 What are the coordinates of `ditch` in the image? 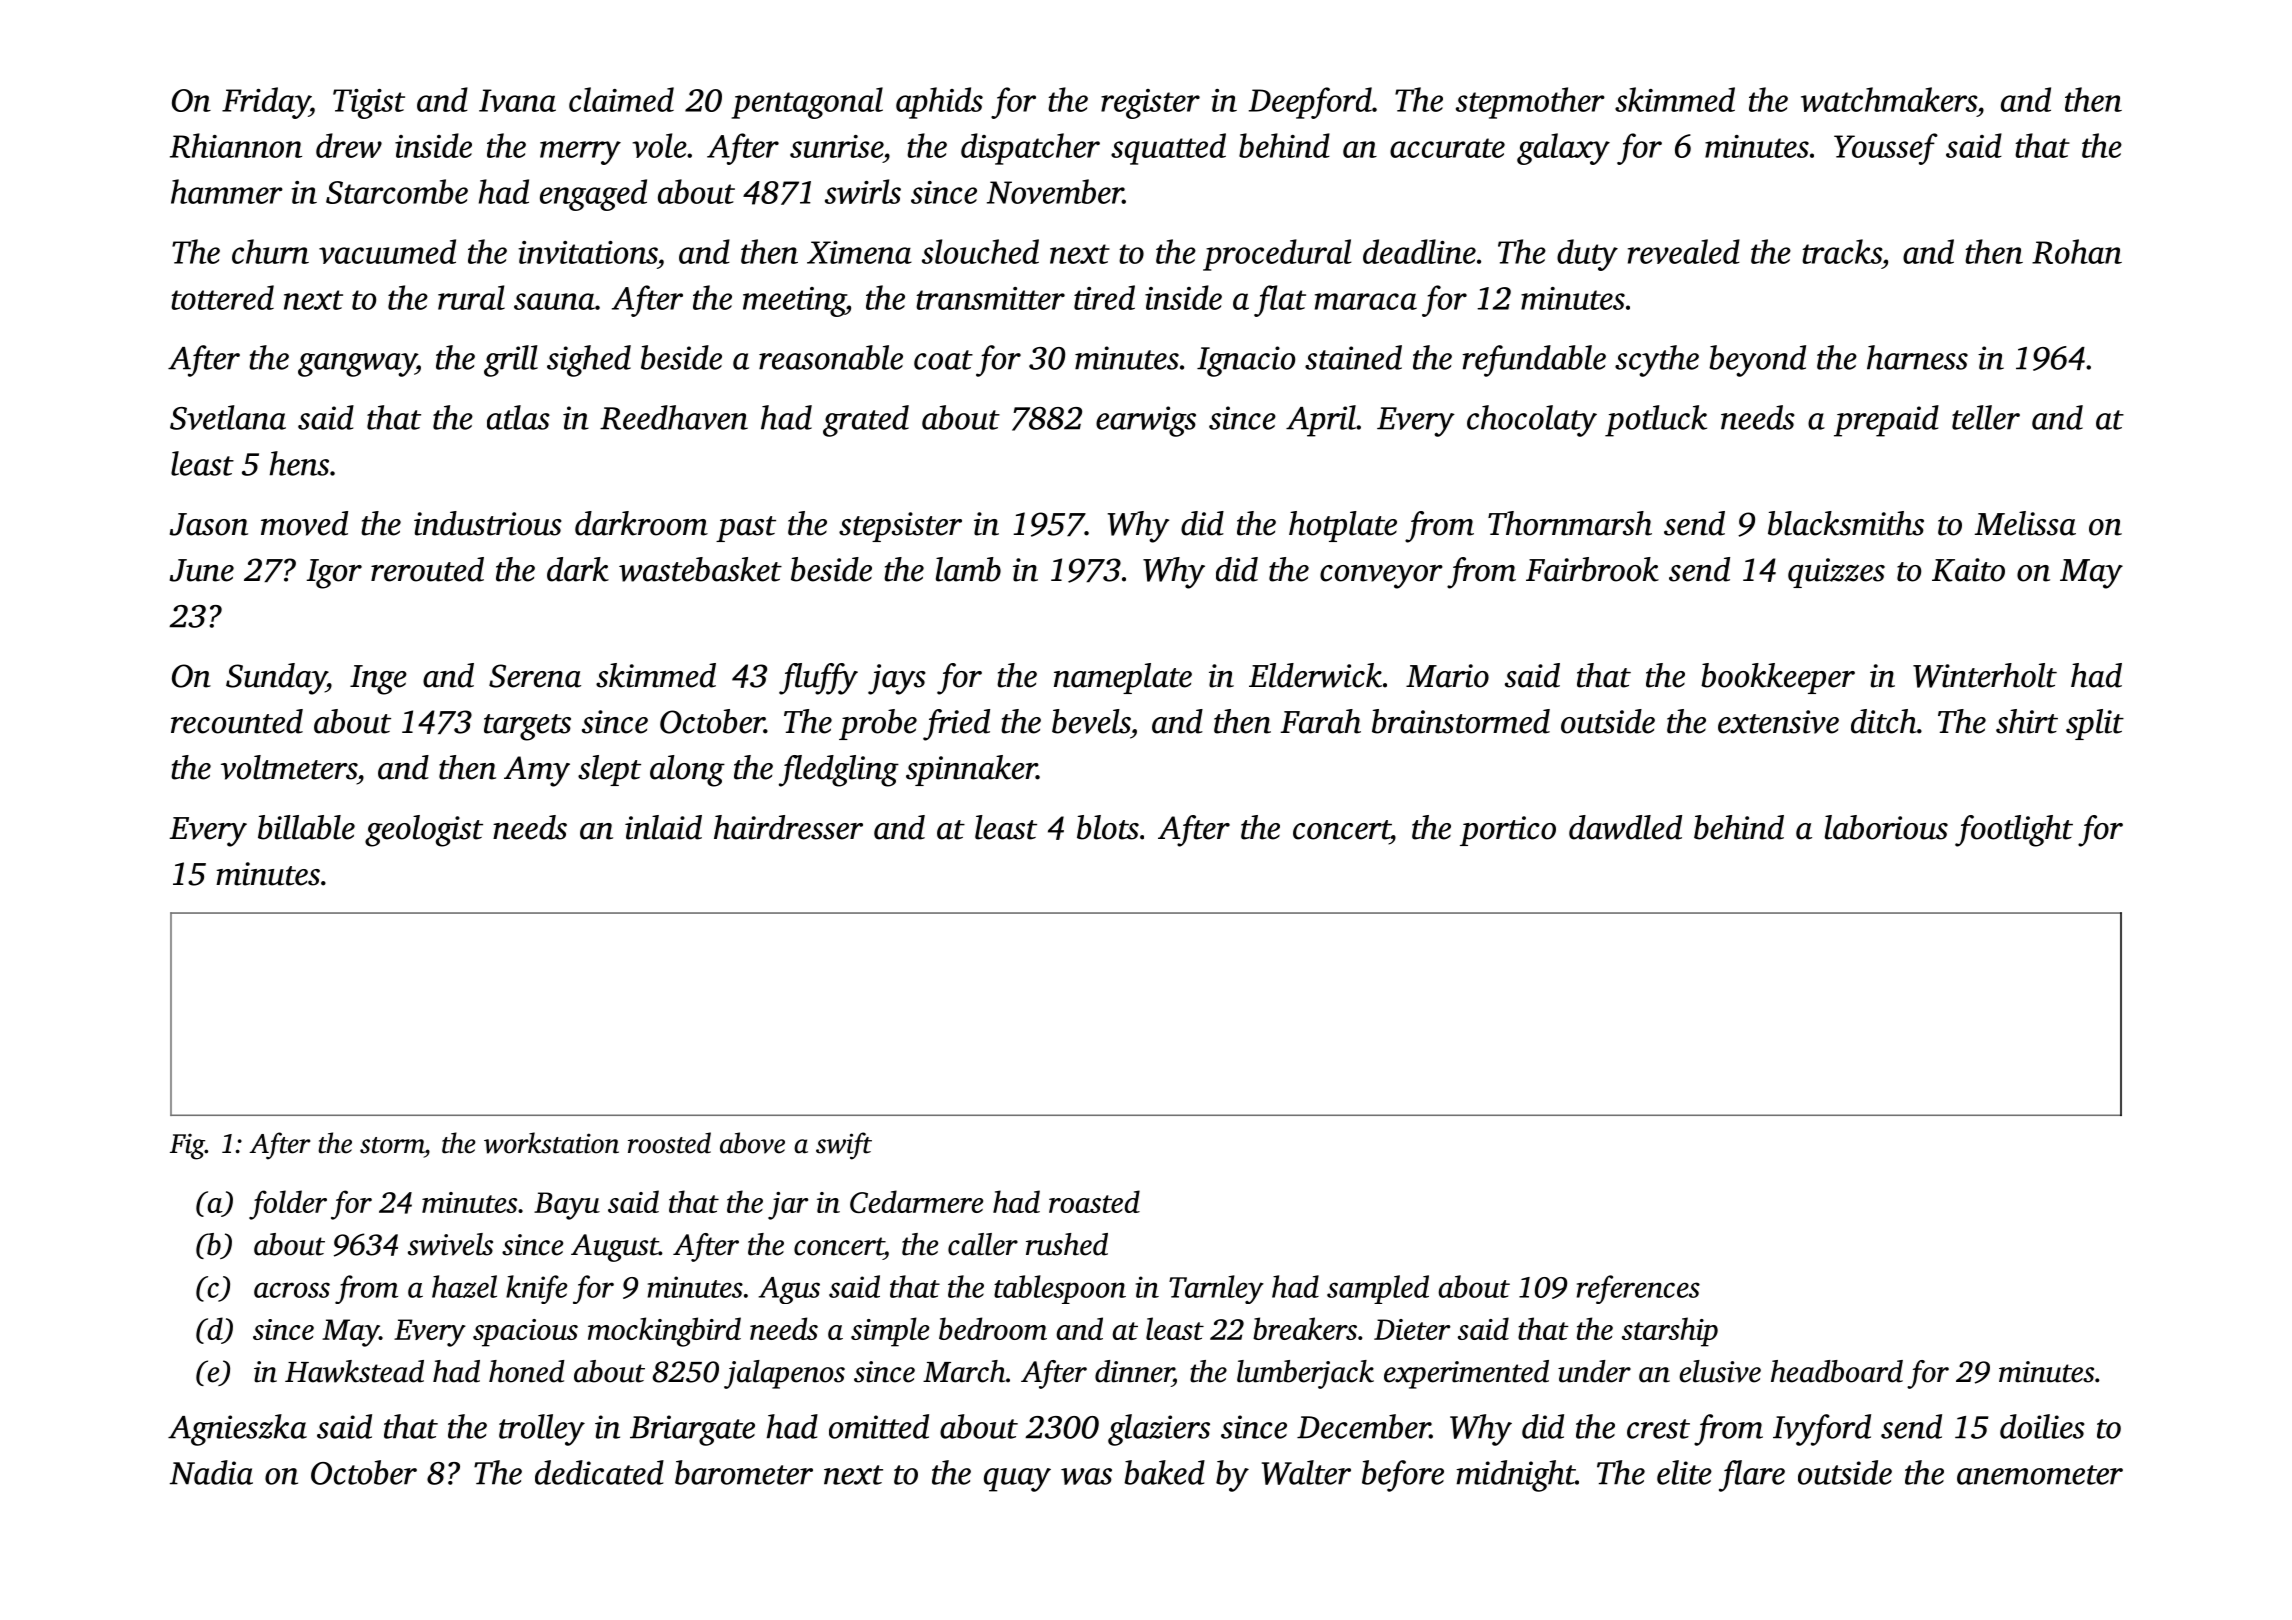 It's located at (1884, 721).
